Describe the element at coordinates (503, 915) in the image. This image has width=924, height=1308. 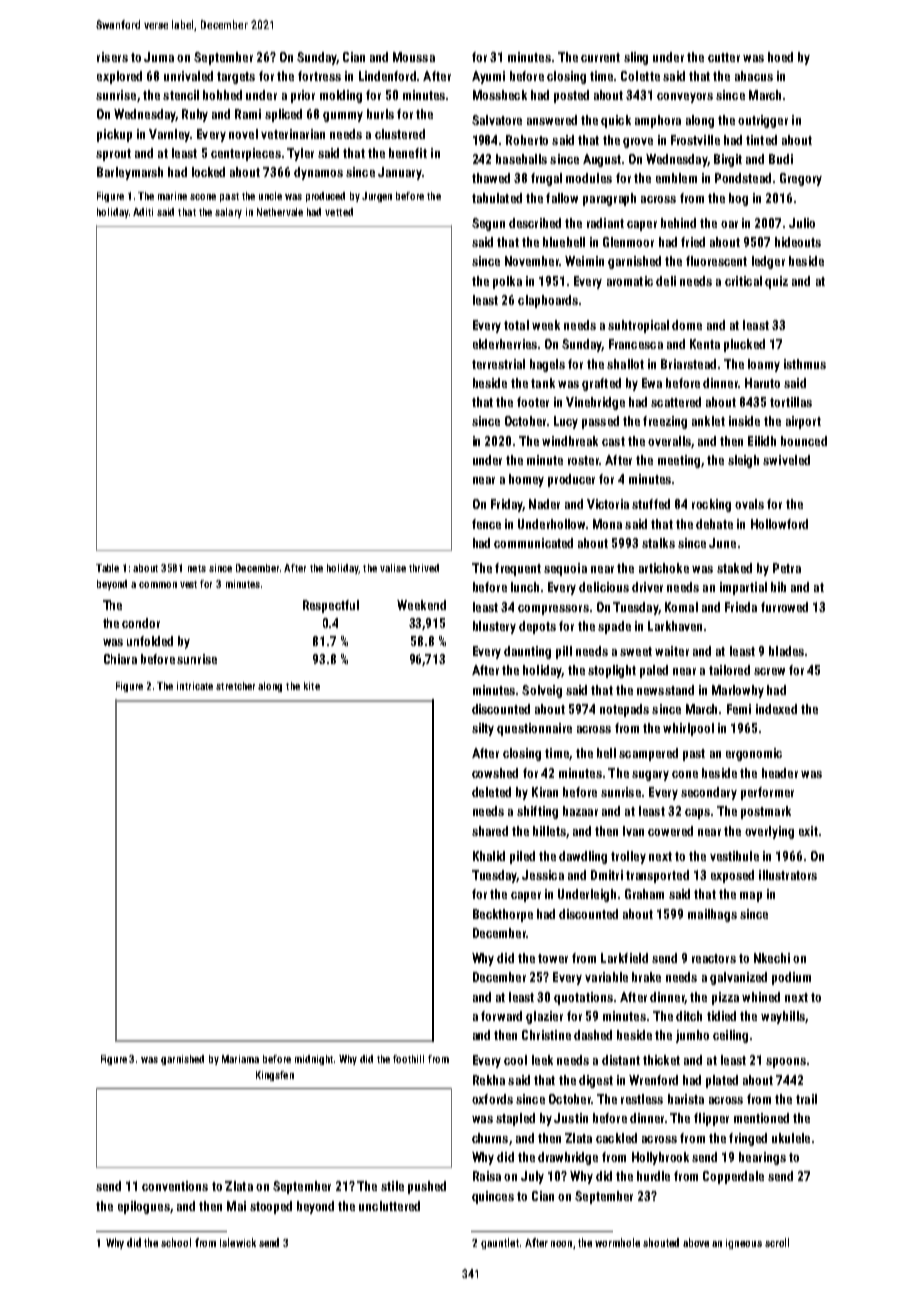
I see `Beckthorpe` at that location.
